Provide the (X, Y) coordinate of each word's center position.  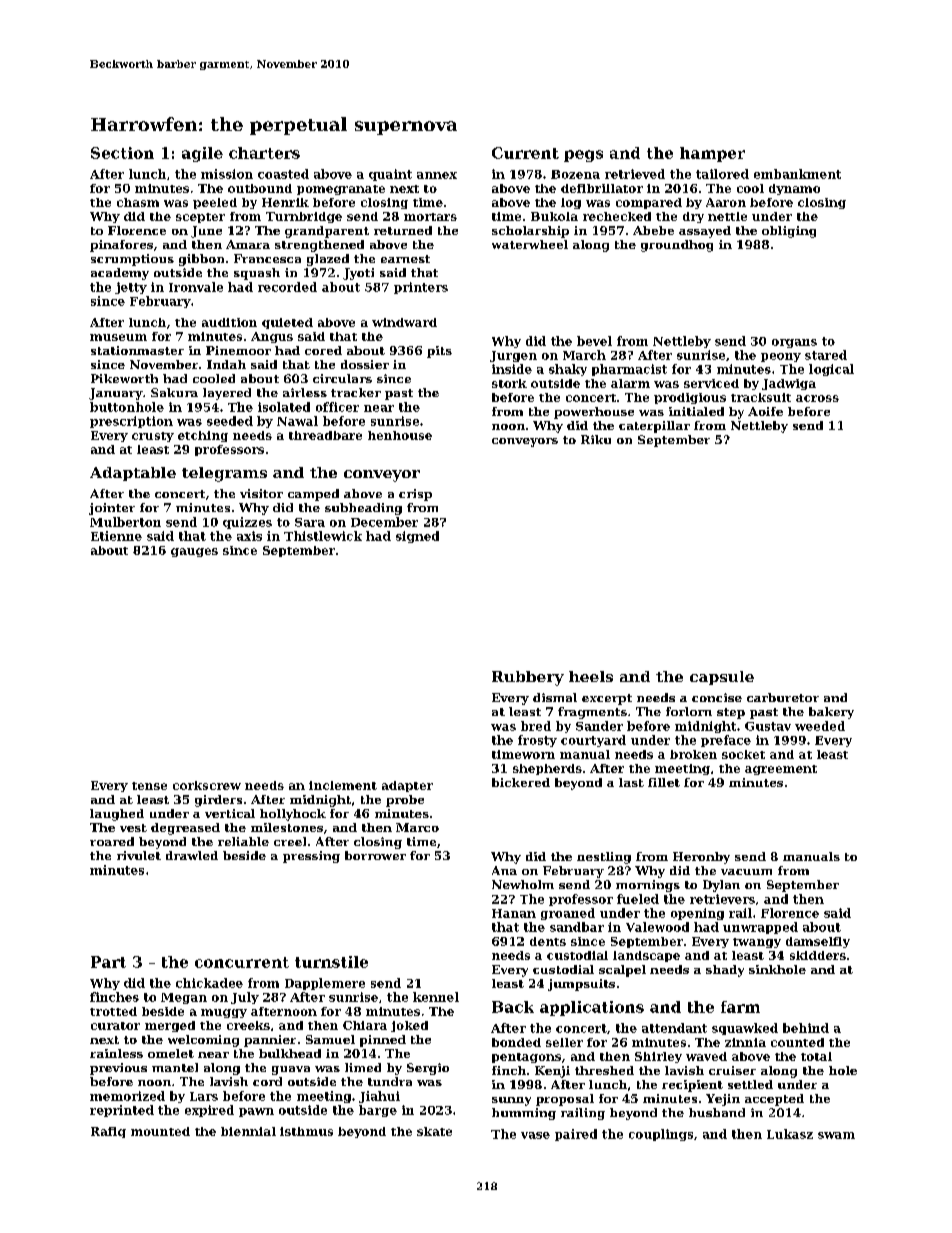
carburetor (783, 697)
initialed (696, 411)
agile (202, 154)
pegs (583, 156)
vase (535, 1135)
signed (417, 537)
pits (439, 352)
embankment (797, 174)
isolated (284, 407)
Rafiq (108, 1132)
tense (149, 786)
